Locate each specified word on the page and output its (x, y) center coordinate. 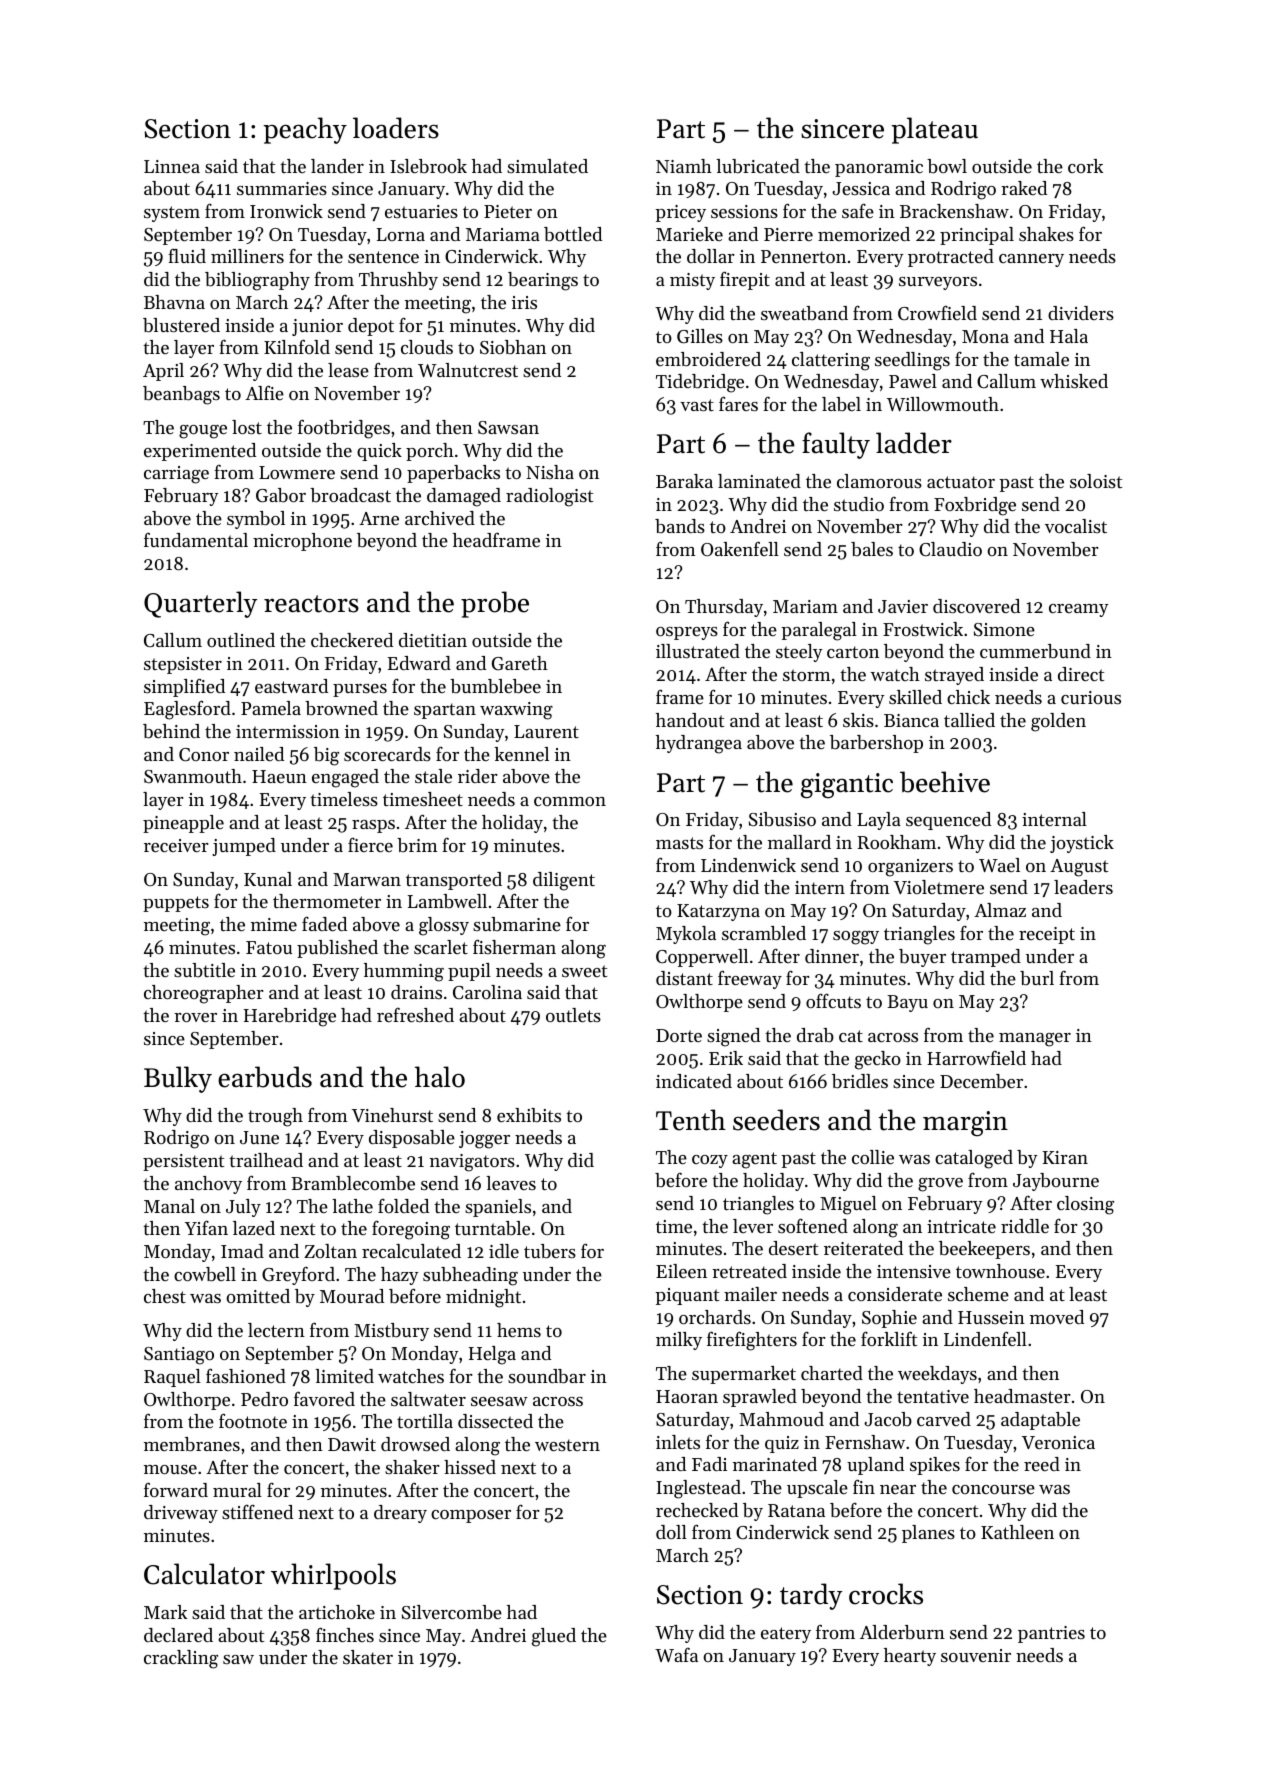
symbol (256, 520)
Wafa (676, 1654)
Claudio (950, 549)
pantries (1051, 1634)
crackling (181, 1659)
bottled (573, 234)
